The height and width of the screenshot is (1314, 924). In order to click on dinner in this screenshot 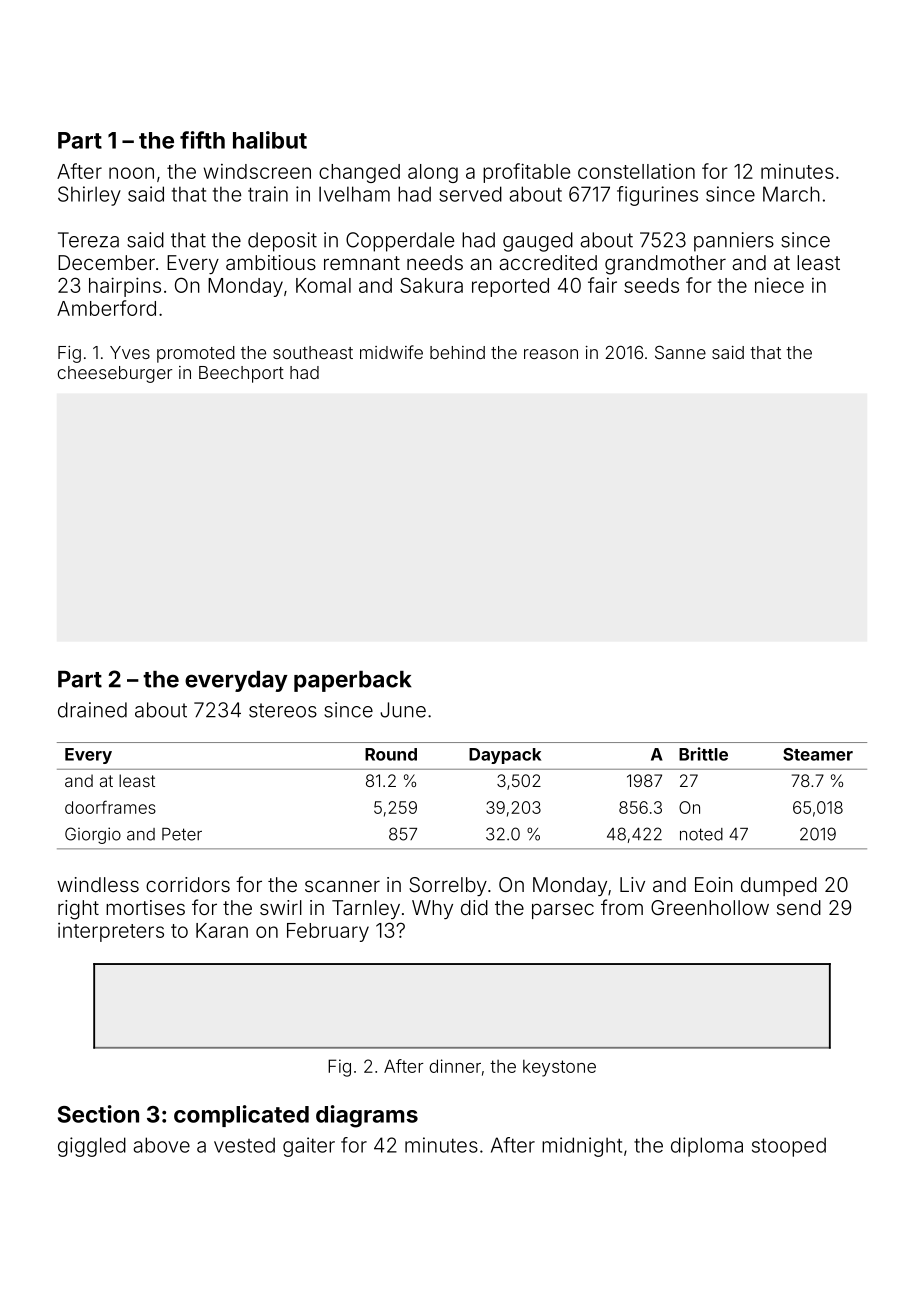, I will do `click(455, 1066)`.
